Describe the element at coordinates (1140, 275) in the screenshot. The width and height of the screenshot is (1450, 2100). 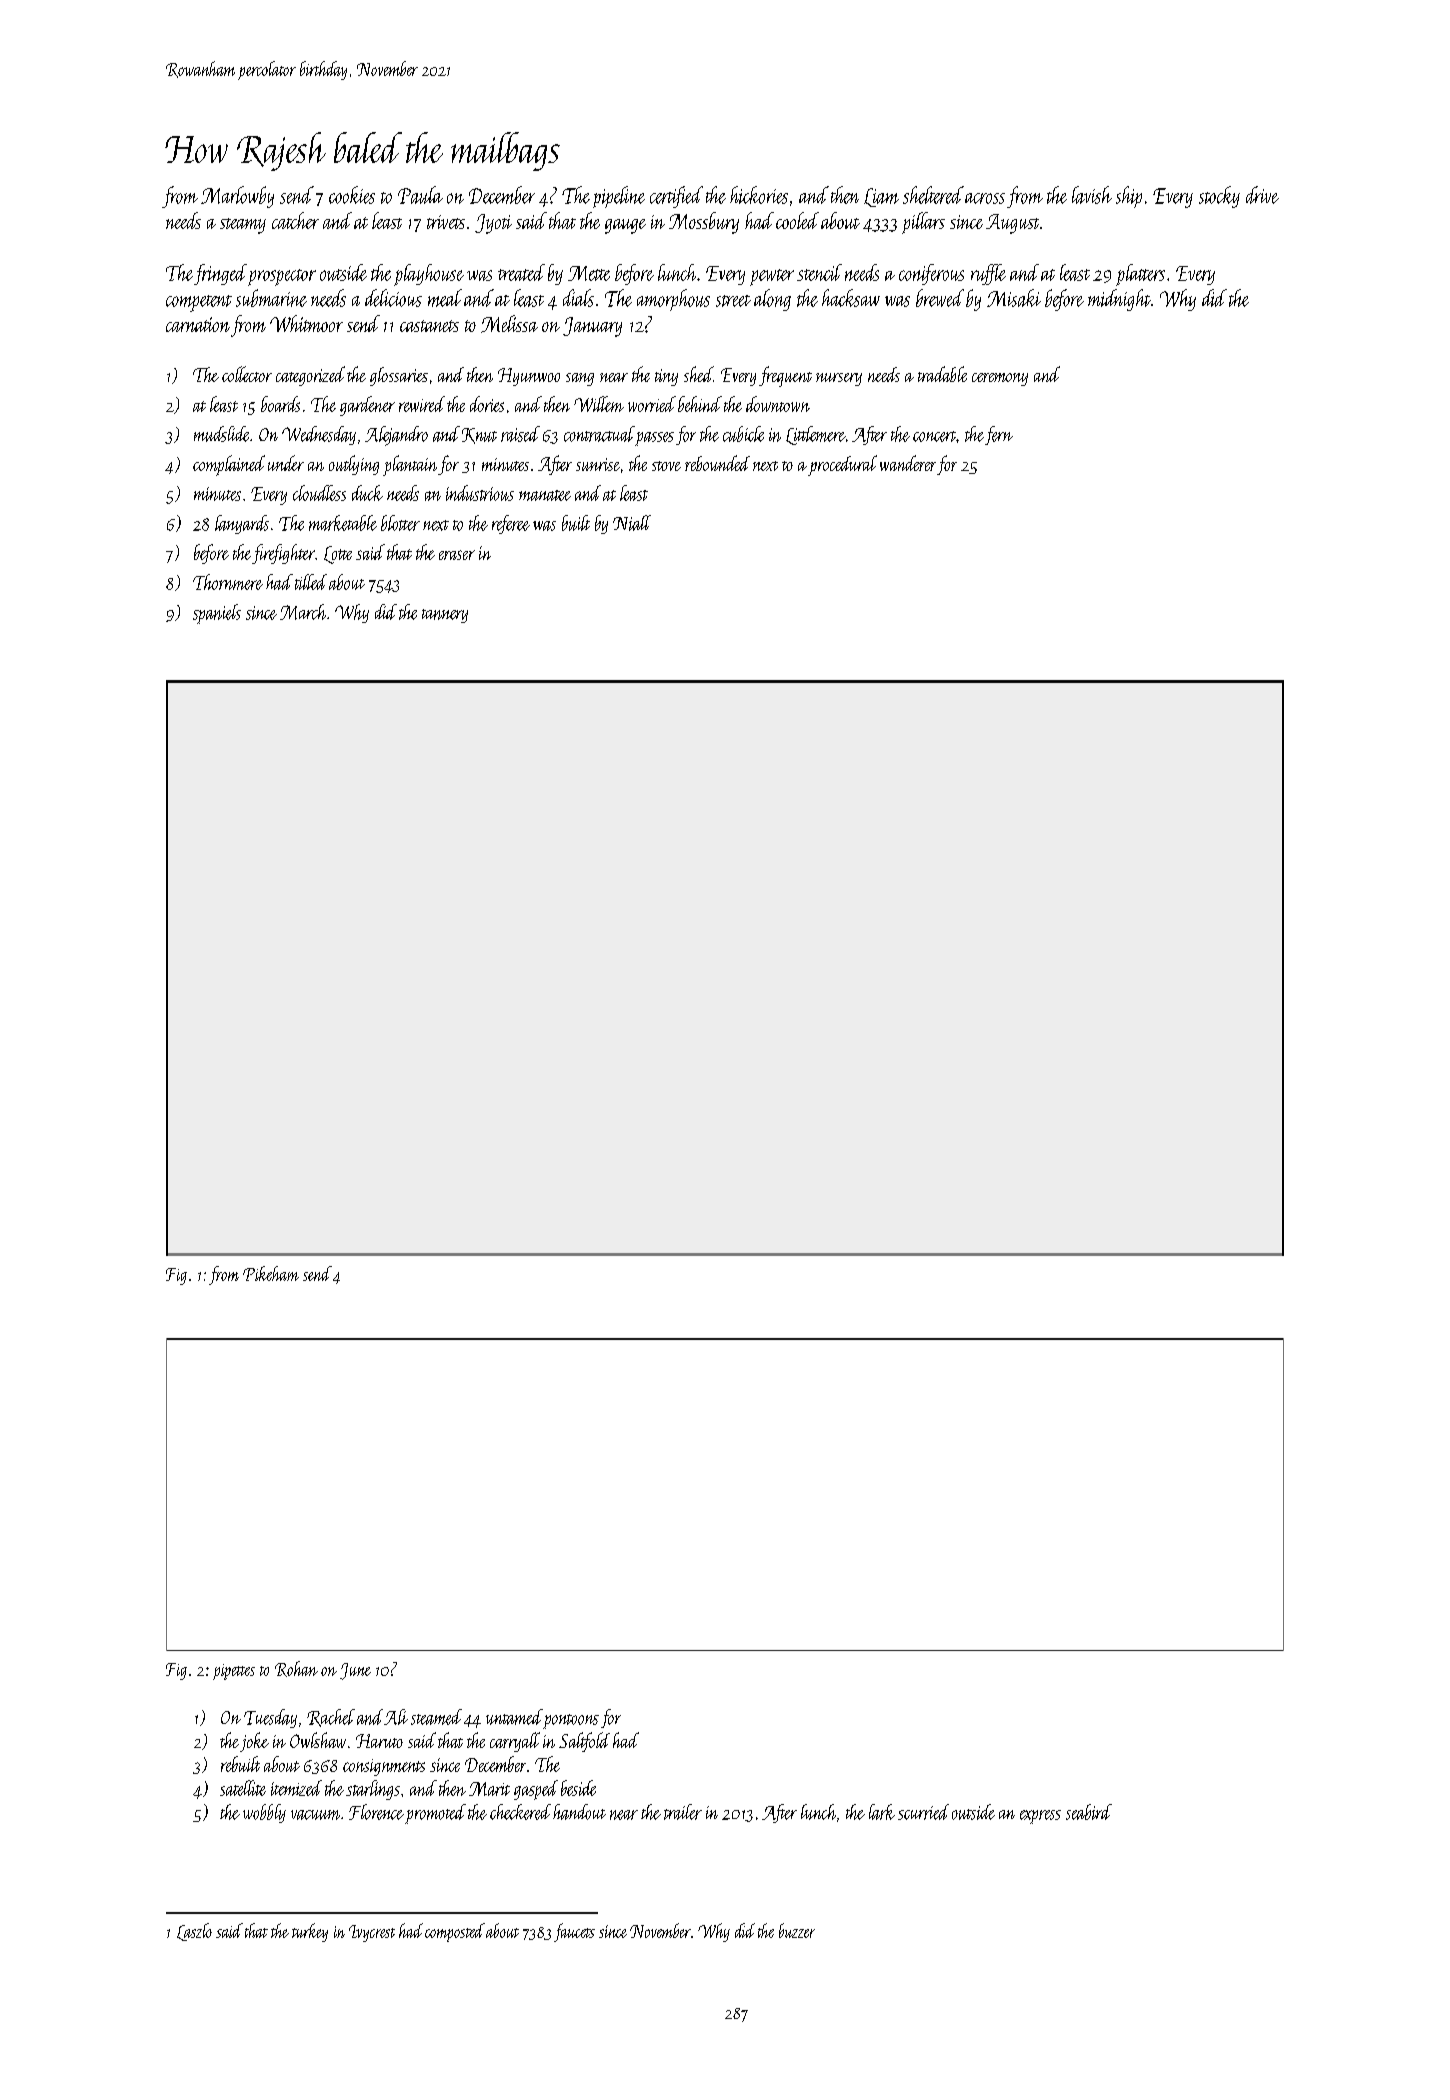
I see `platters` at that location.
